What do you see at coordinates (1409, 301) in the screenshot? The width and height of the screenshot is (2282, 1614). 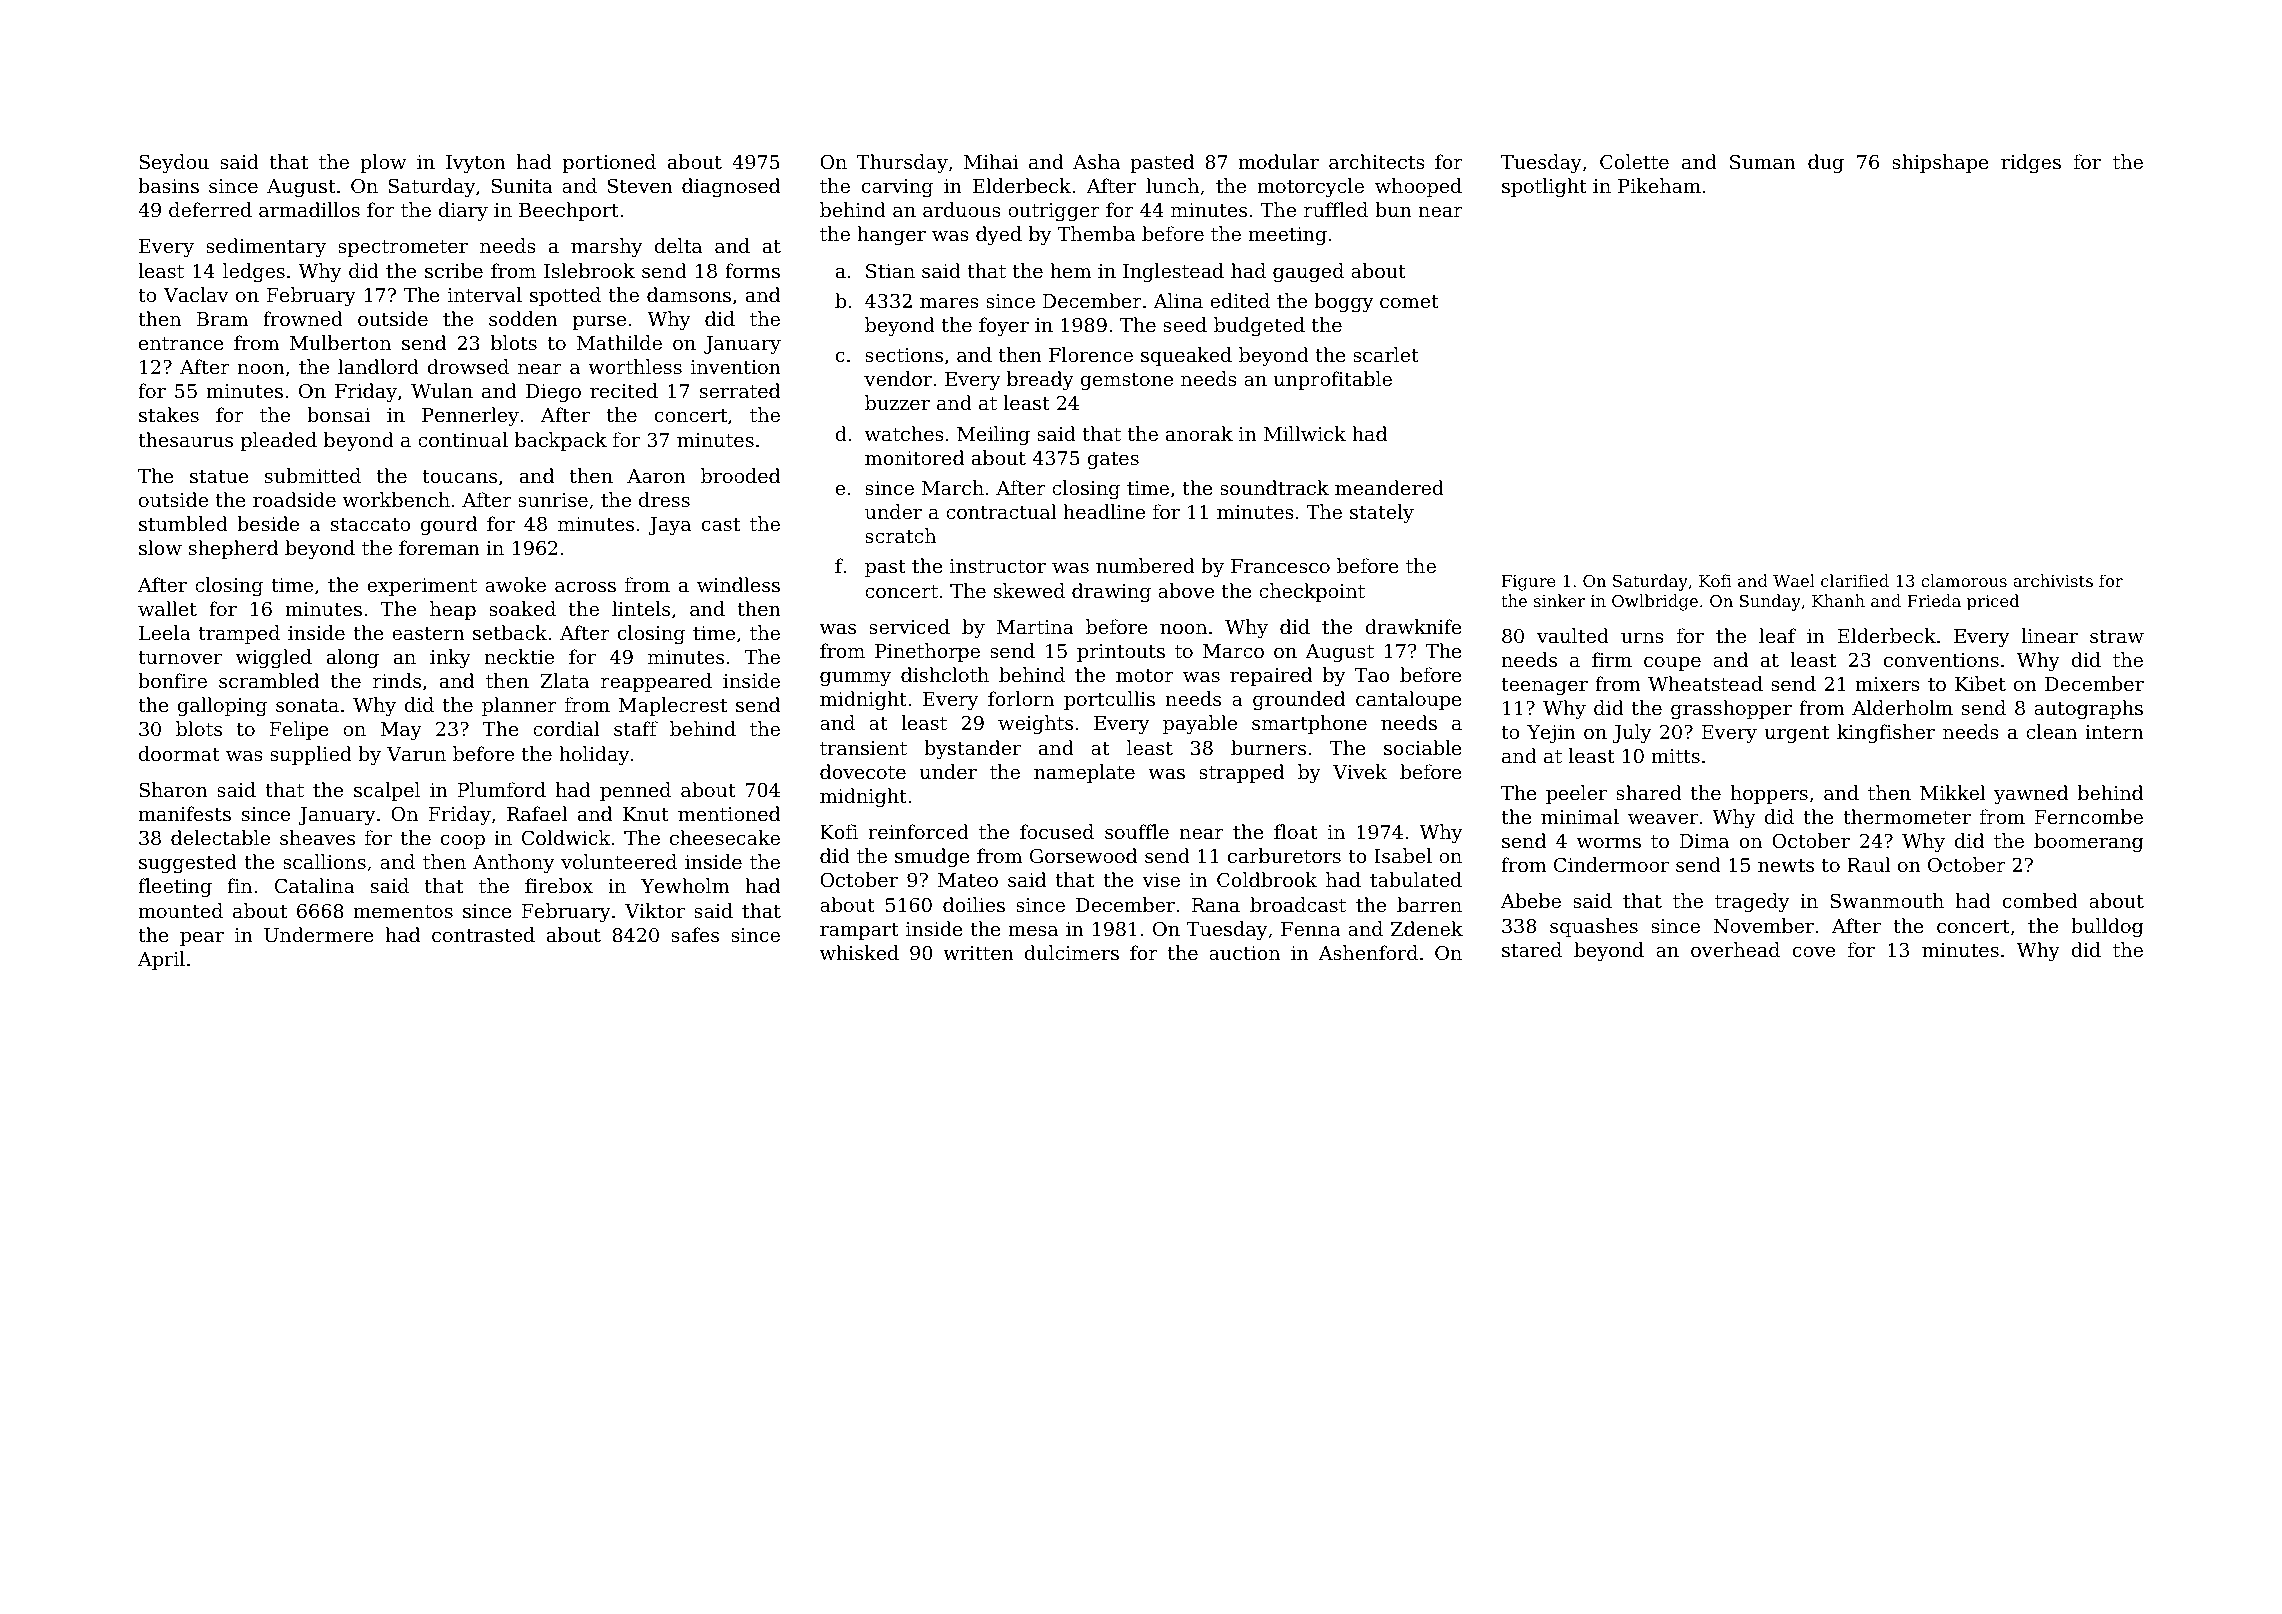 I see `comet` at bounding box center [1409, 301].
